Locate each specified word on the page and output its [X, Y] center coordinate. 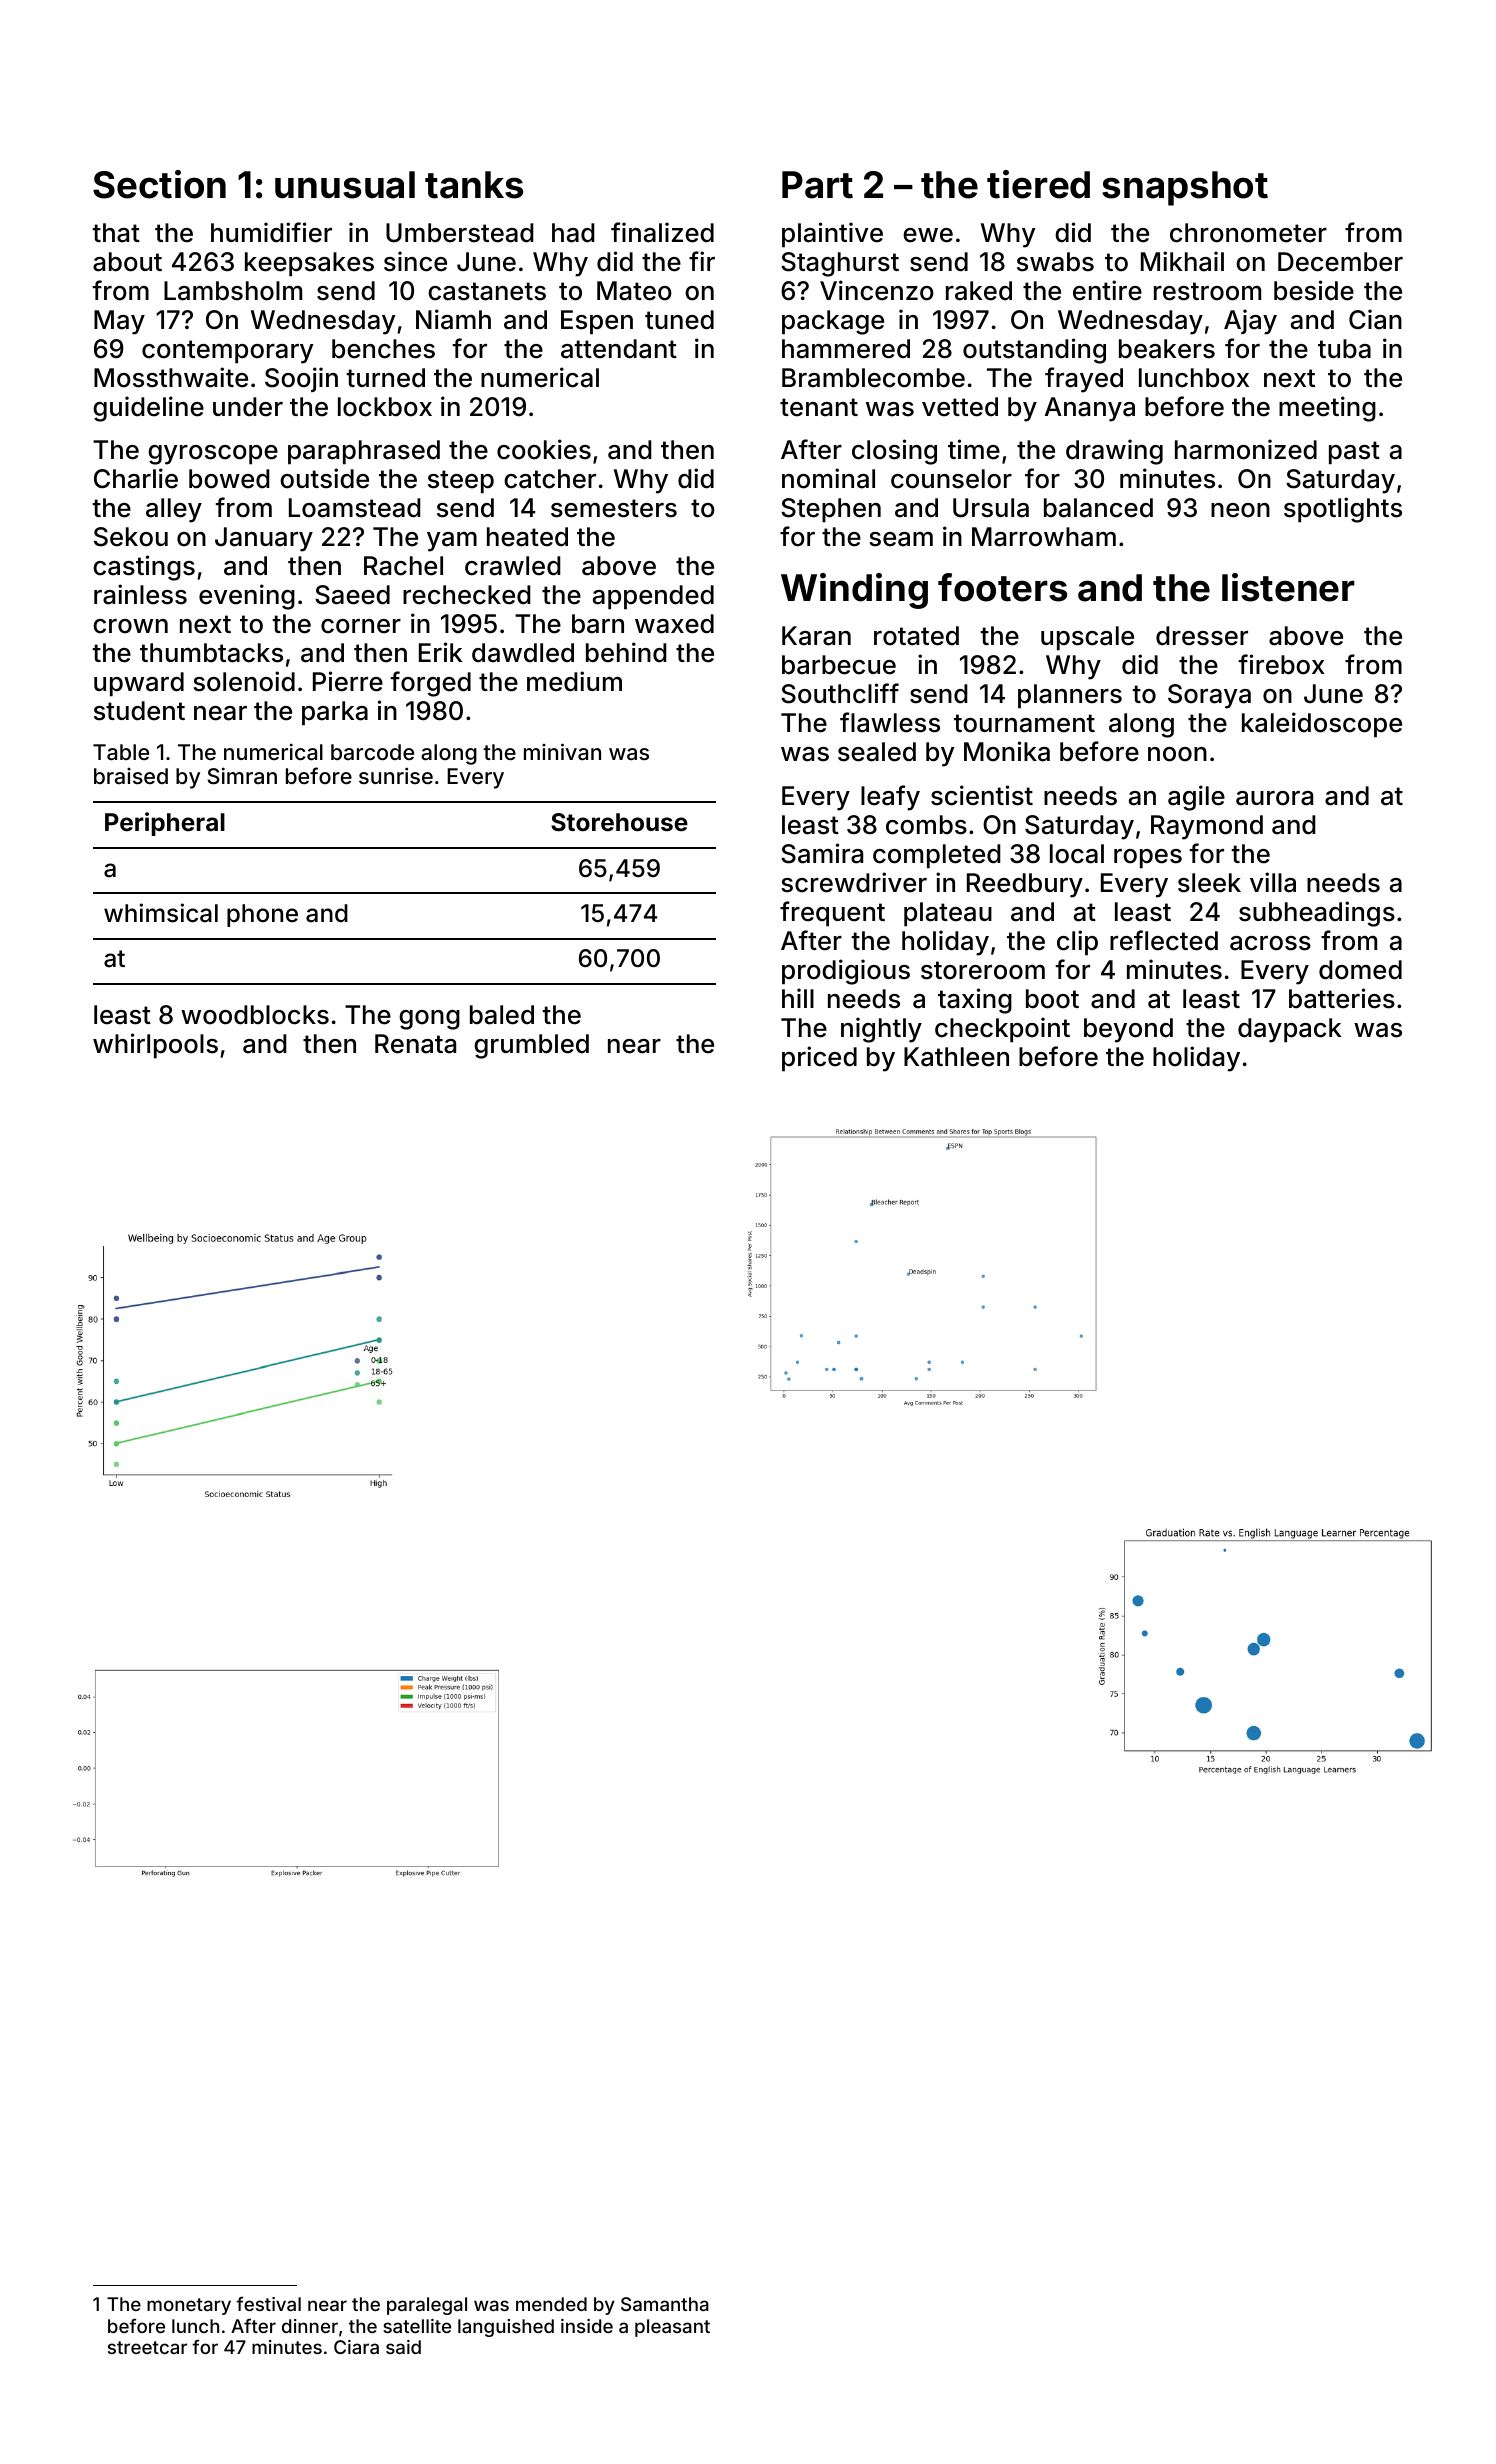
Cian [1375, 319]
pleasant [672, 2328]
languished [506, 2328]
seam [901, 539]
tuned [679, 320]
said [403, 2347]
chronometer [1248, 233]
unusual [345, 185]
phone [262, 915]
